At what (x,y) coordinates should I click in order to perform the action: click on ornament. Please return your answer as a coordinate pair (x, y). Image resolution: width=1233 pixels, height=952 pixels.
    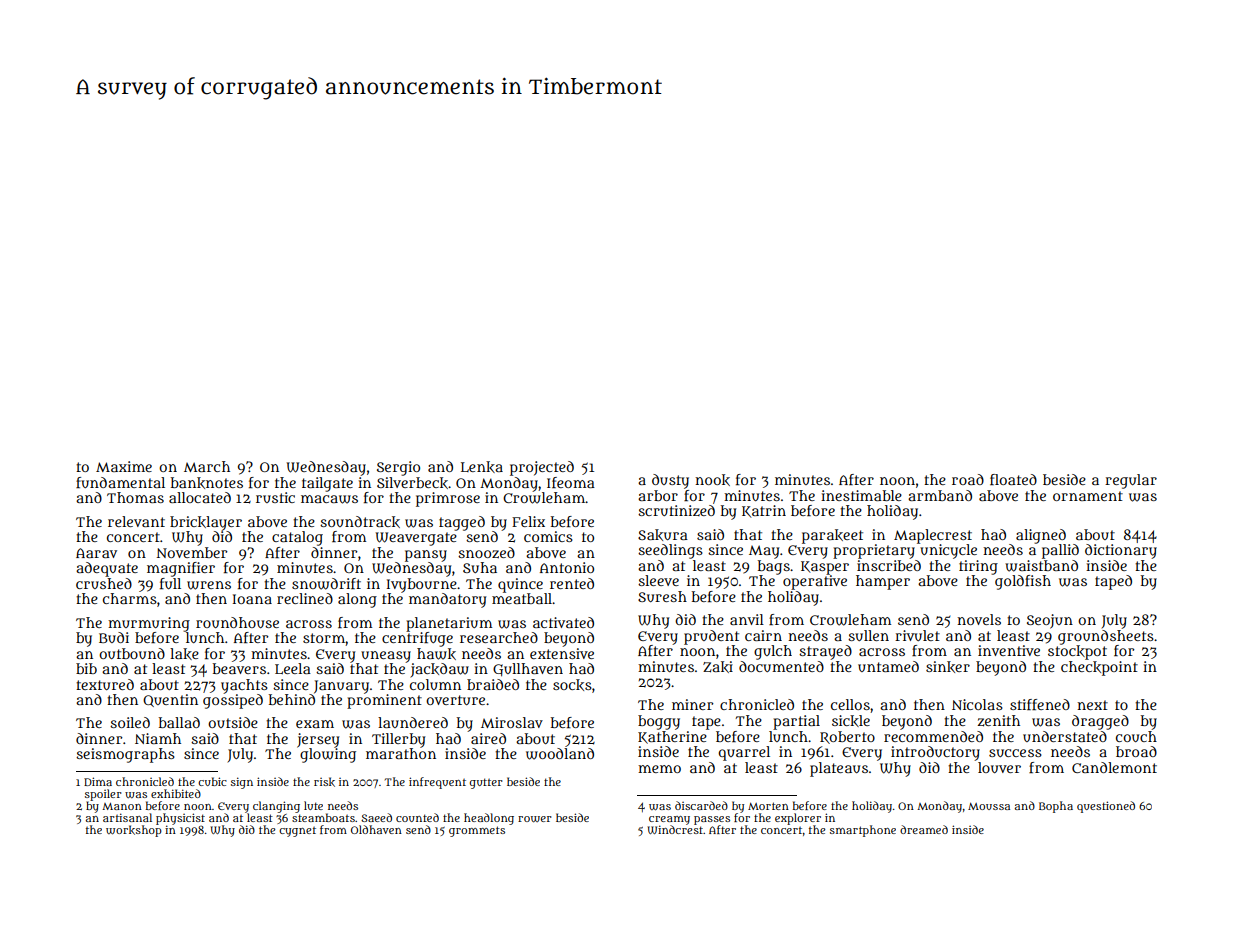
    Looking at the image, I should click on (1088, 496).
